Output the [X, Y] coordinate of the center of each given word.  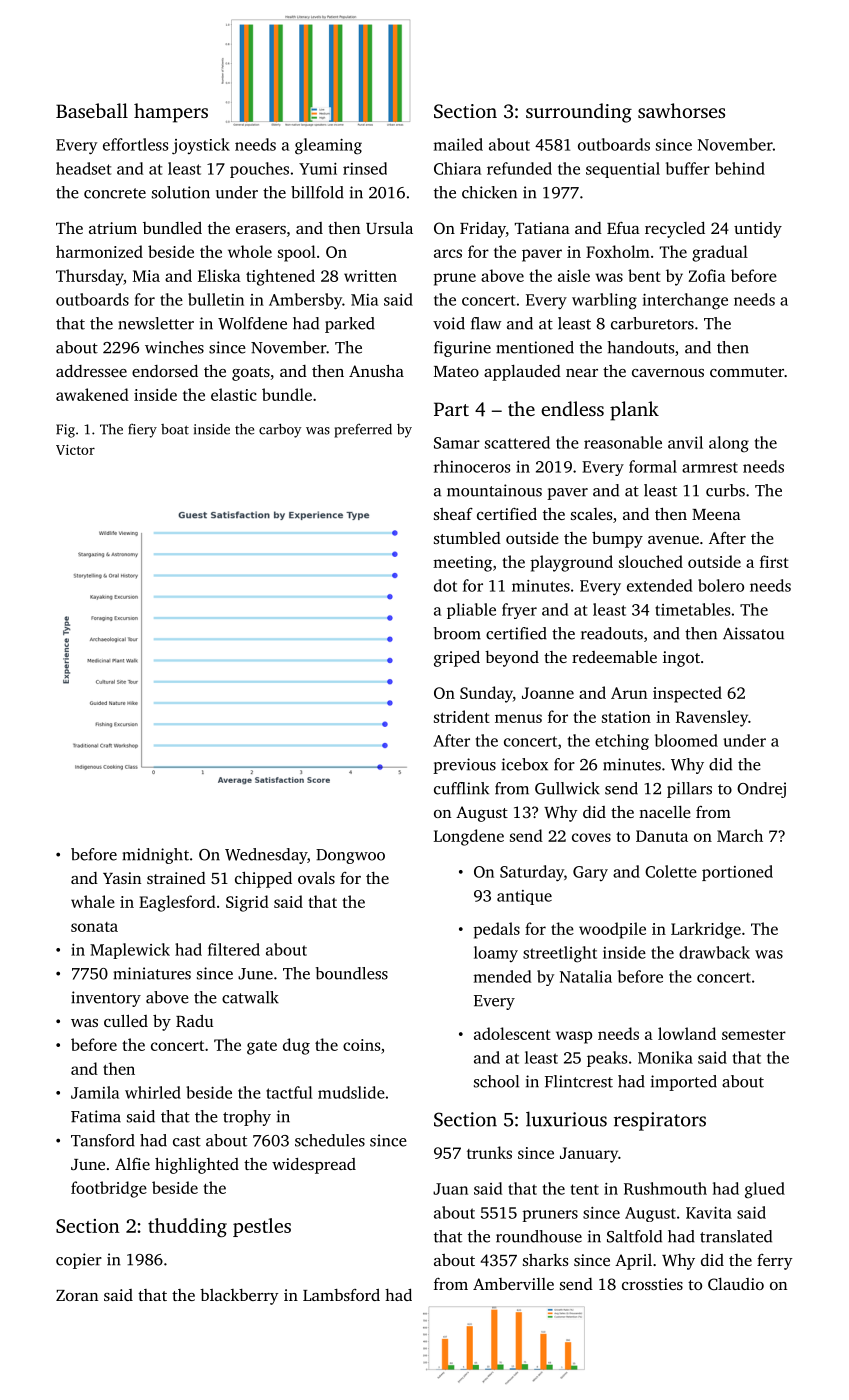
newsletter [156, 323]
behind [740, 168]
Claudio [736, 1284]
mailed [458, 144]
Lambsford [341, 1295]
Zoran [77, 1295]
